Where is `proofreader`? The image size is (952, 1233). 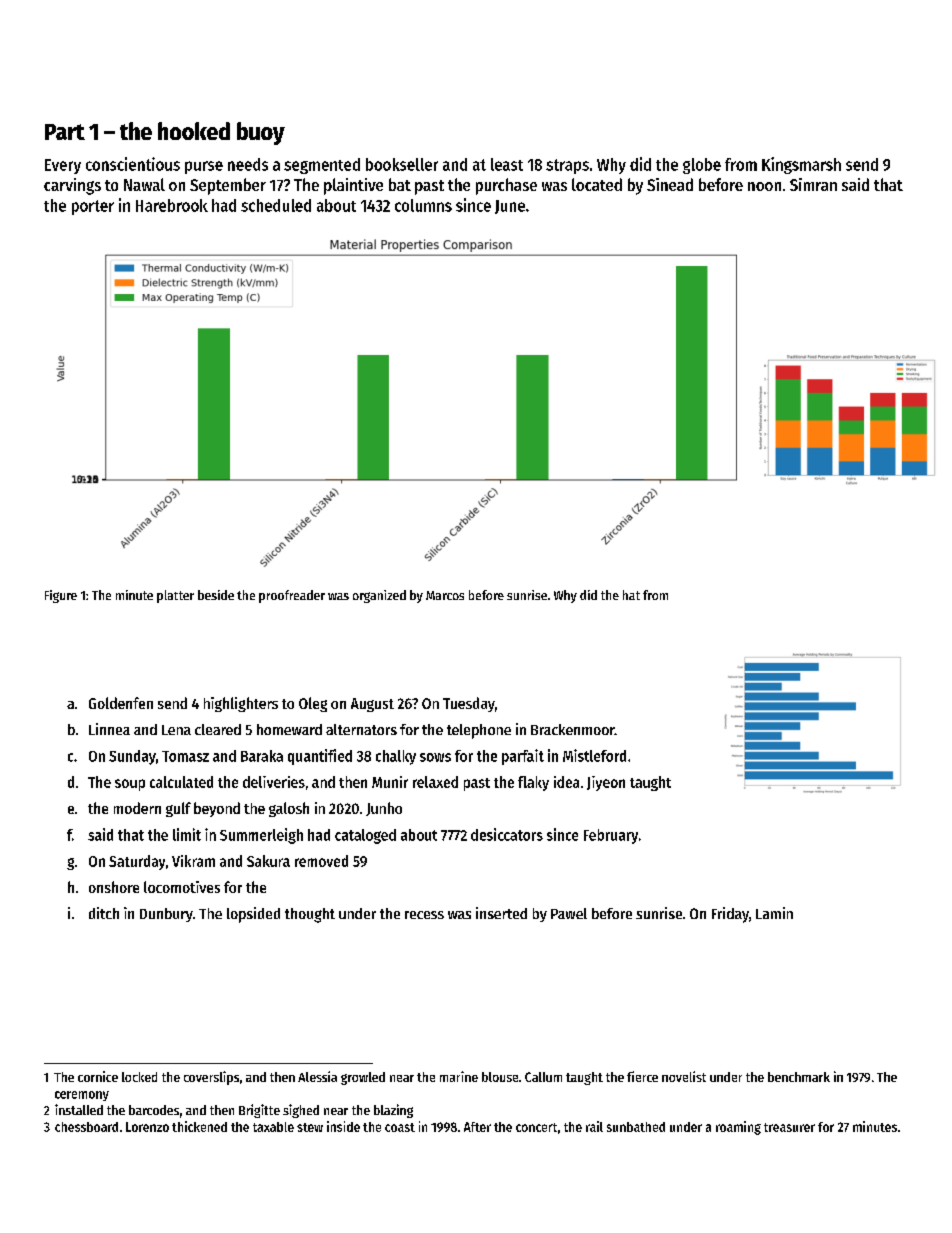
proofreader is located at coordinates (292, 596).
